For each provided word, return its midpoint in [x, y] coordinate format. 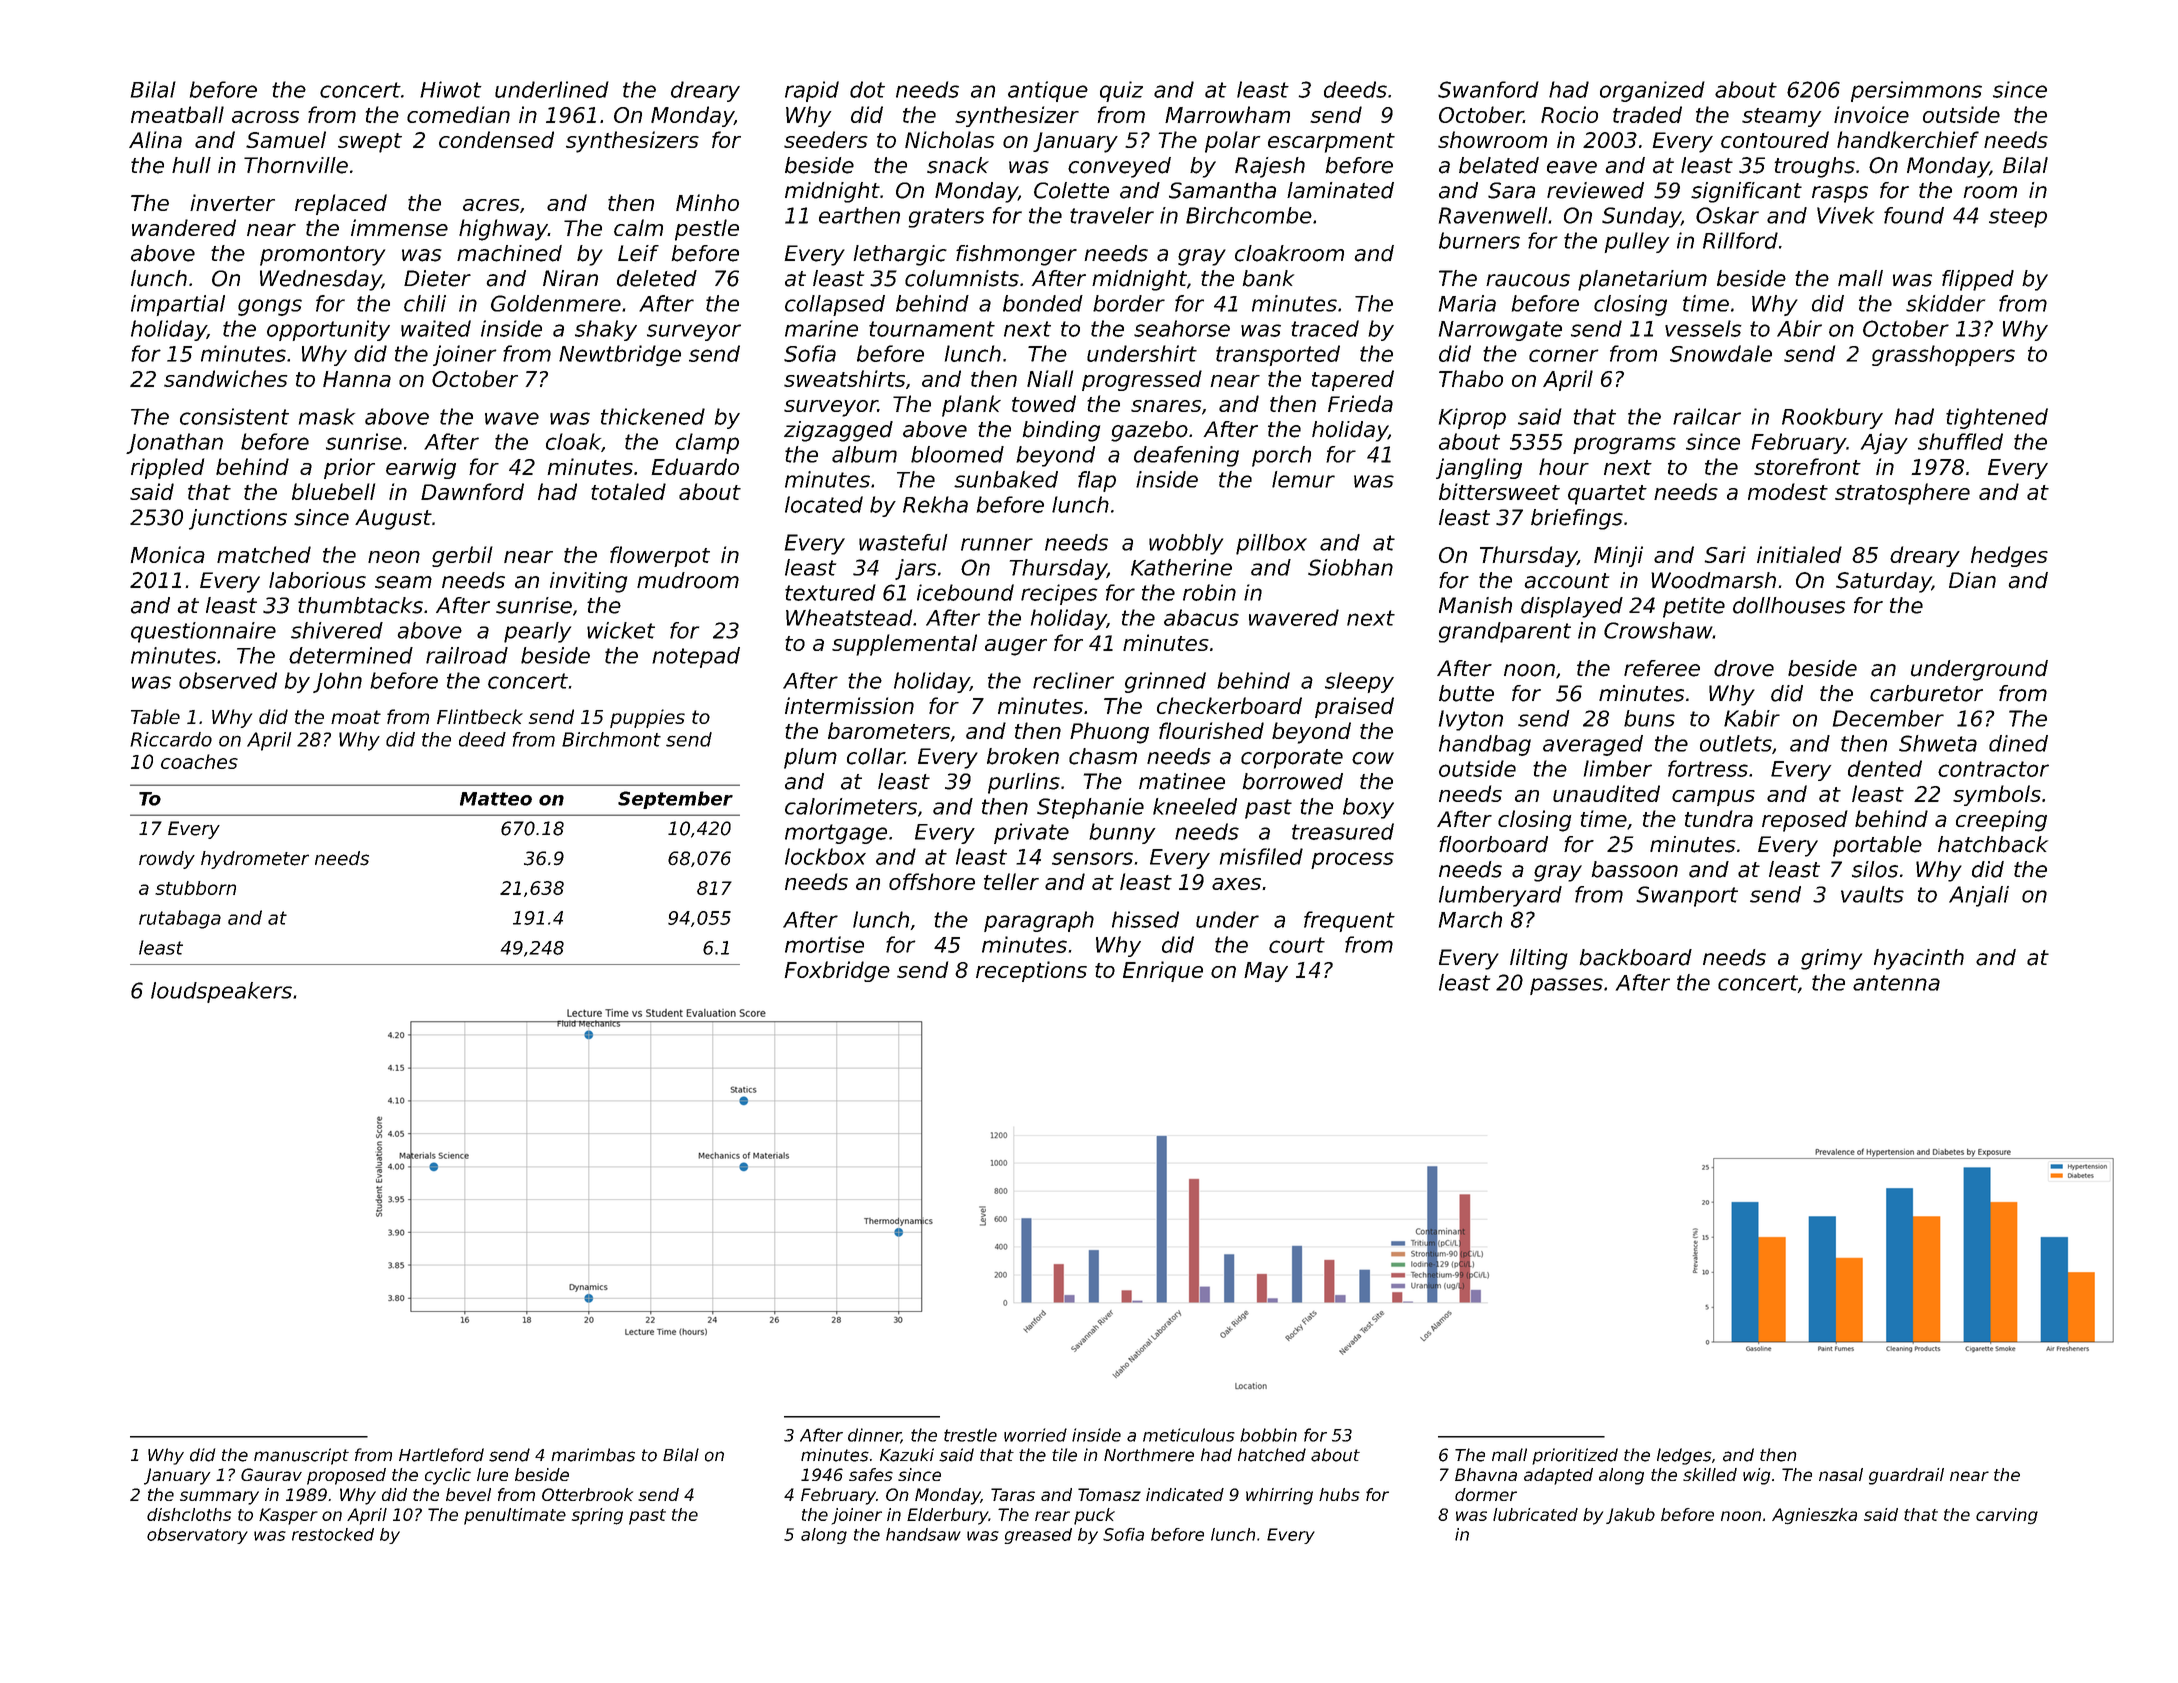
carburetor [1926, 693]
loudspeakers [221, 992]
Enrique [1163, 971]
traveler [1112, 215]
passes [1566, 986]
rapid [812, 91]
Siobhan [1350, 567]
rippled [167, 468]
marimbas [593, 1455]
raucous [1528, 280]
